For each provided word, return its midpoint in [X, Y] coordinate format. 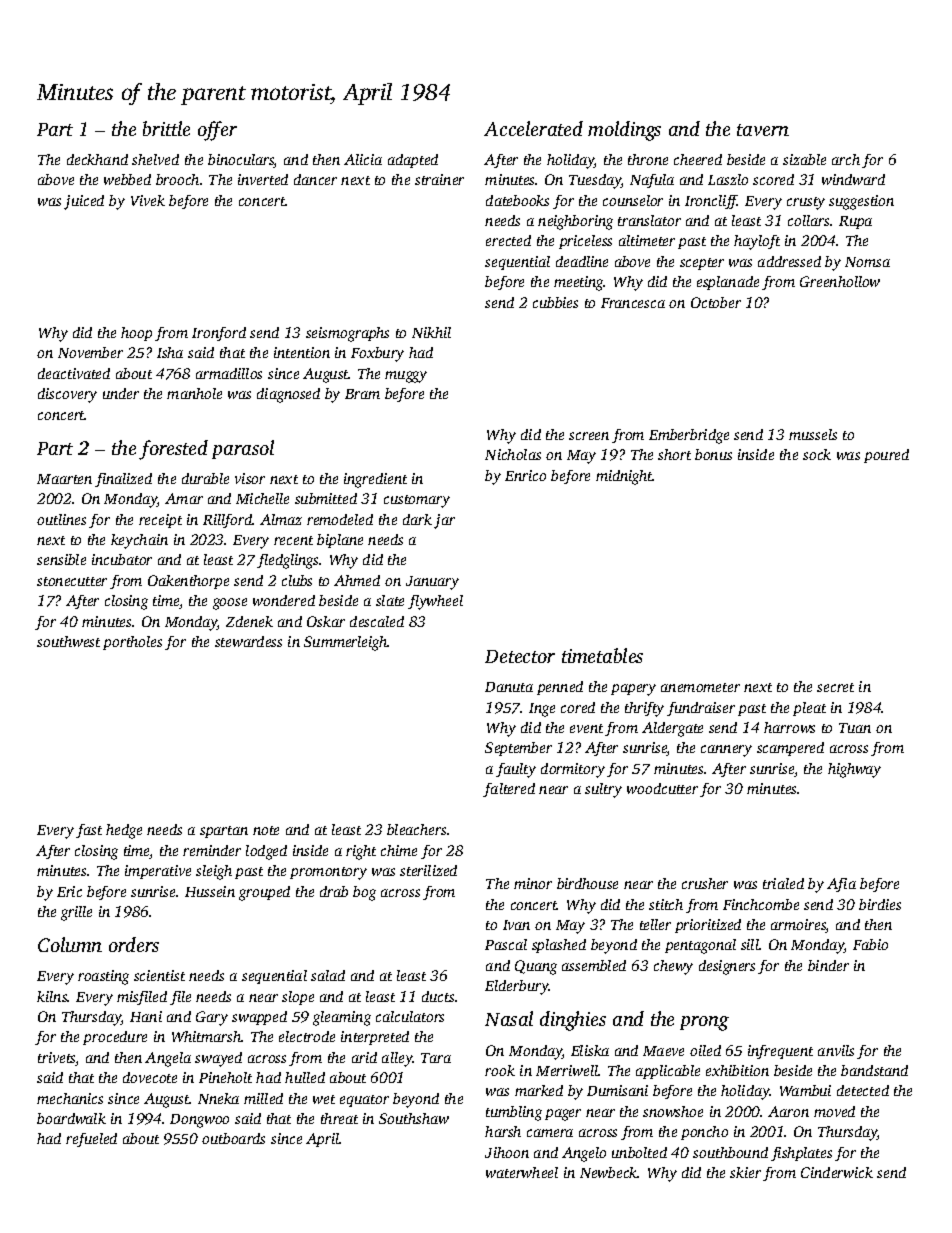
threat [339, 1118]
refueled [91, 1140]
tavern [763, 130]
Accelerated [533, 128]
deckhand [97, 159]
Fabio [870, 944]
